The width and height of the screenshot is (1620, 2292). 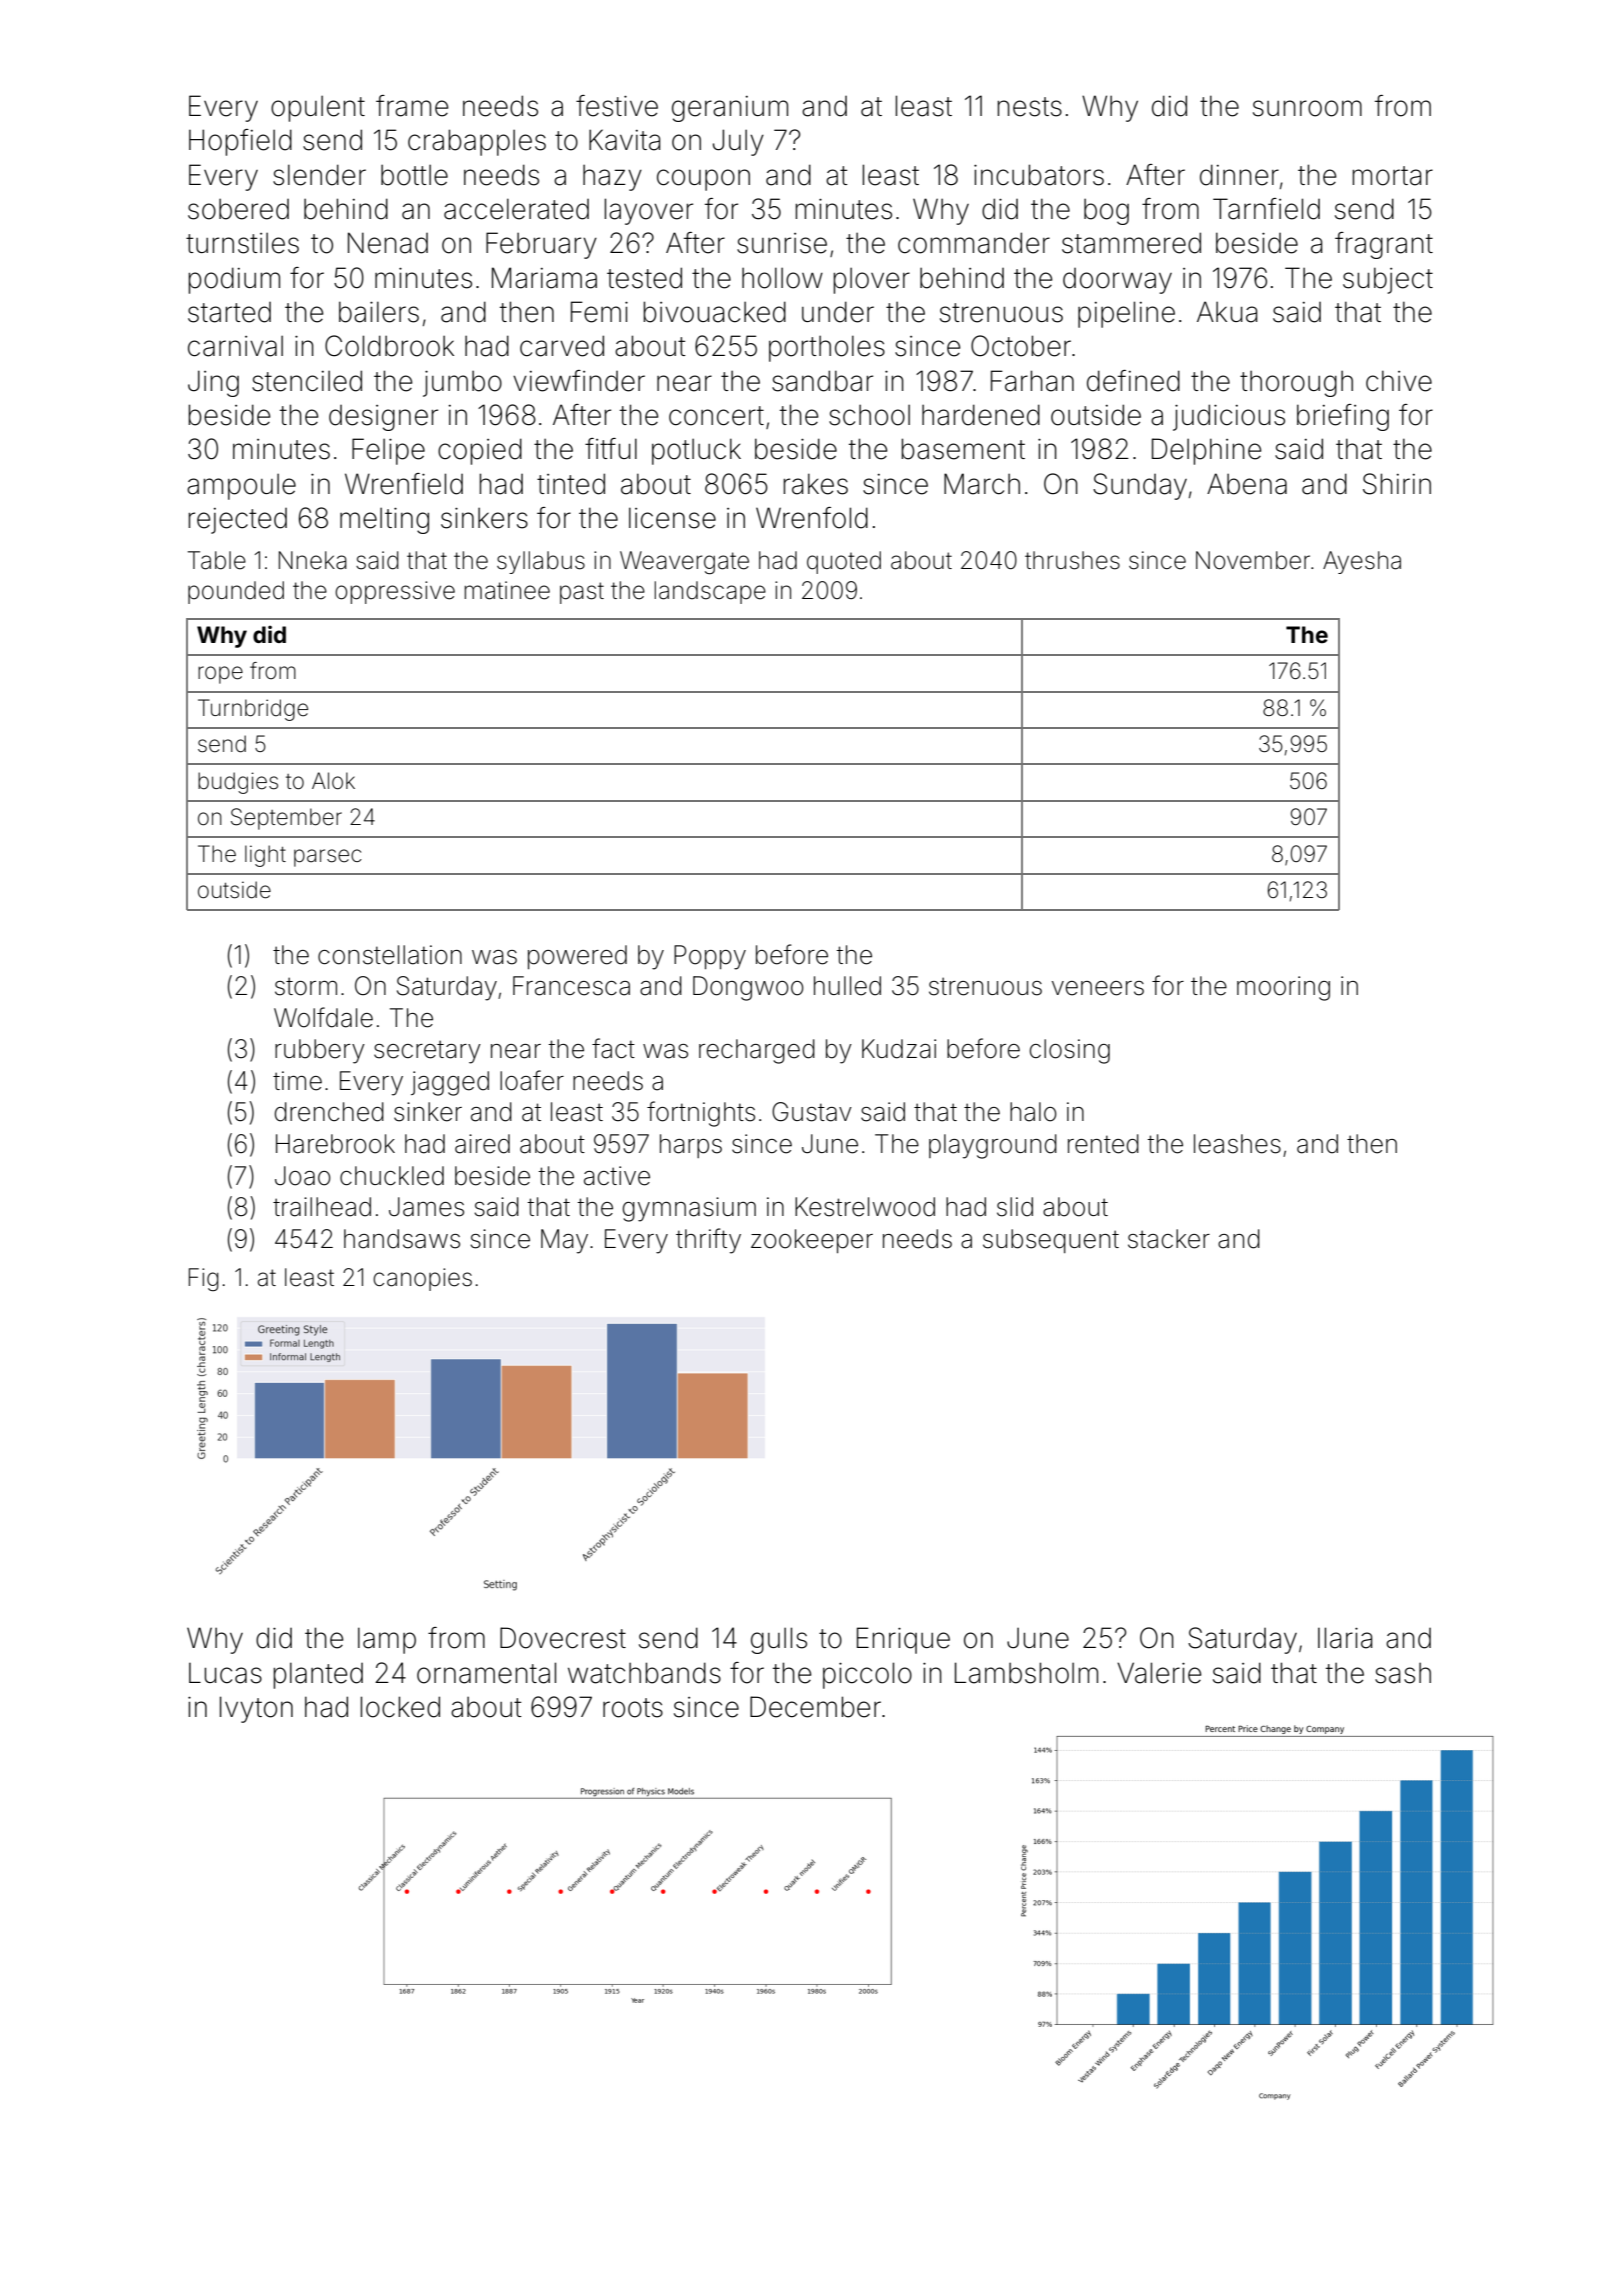 What do you see at coordinates (422, 1279) in the screenshot?
I see `canopies` at bounding box center [422, 1279].
